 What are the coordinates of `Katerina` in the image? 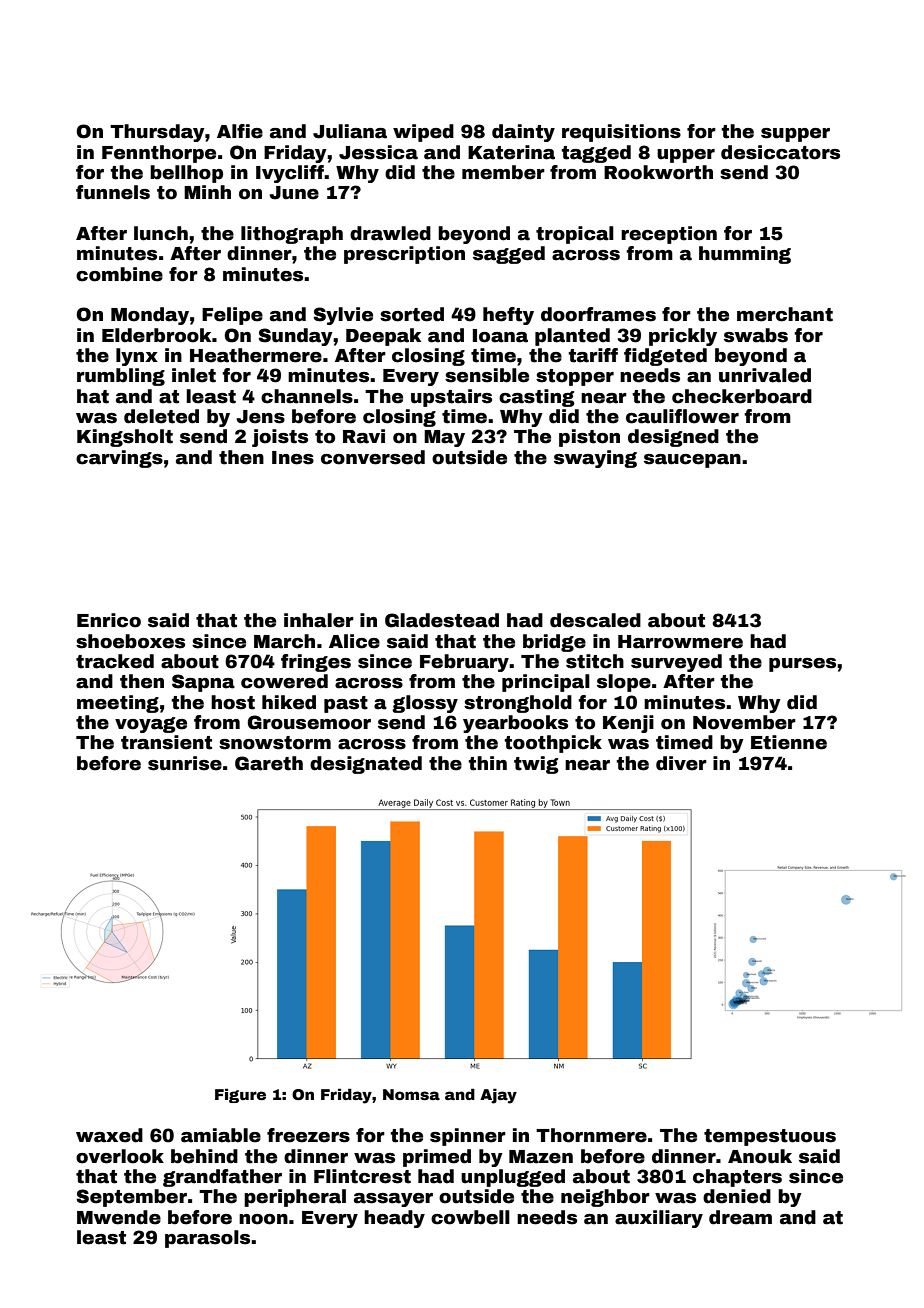 It's located at (511, 152).
